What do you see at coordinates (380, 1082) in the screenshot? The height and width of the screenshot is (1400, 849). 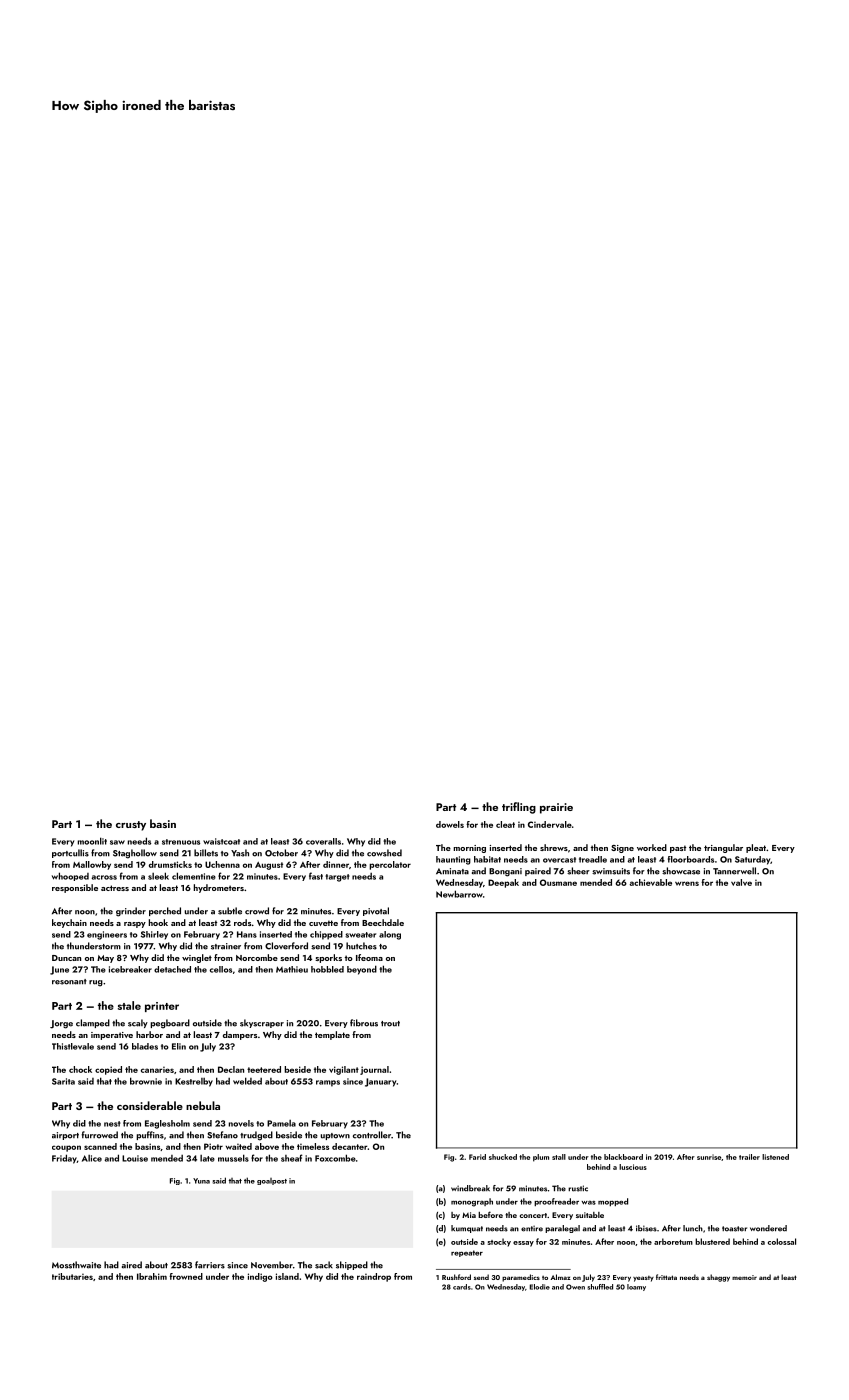 I see `January` at bounding box center [380, 1082].
